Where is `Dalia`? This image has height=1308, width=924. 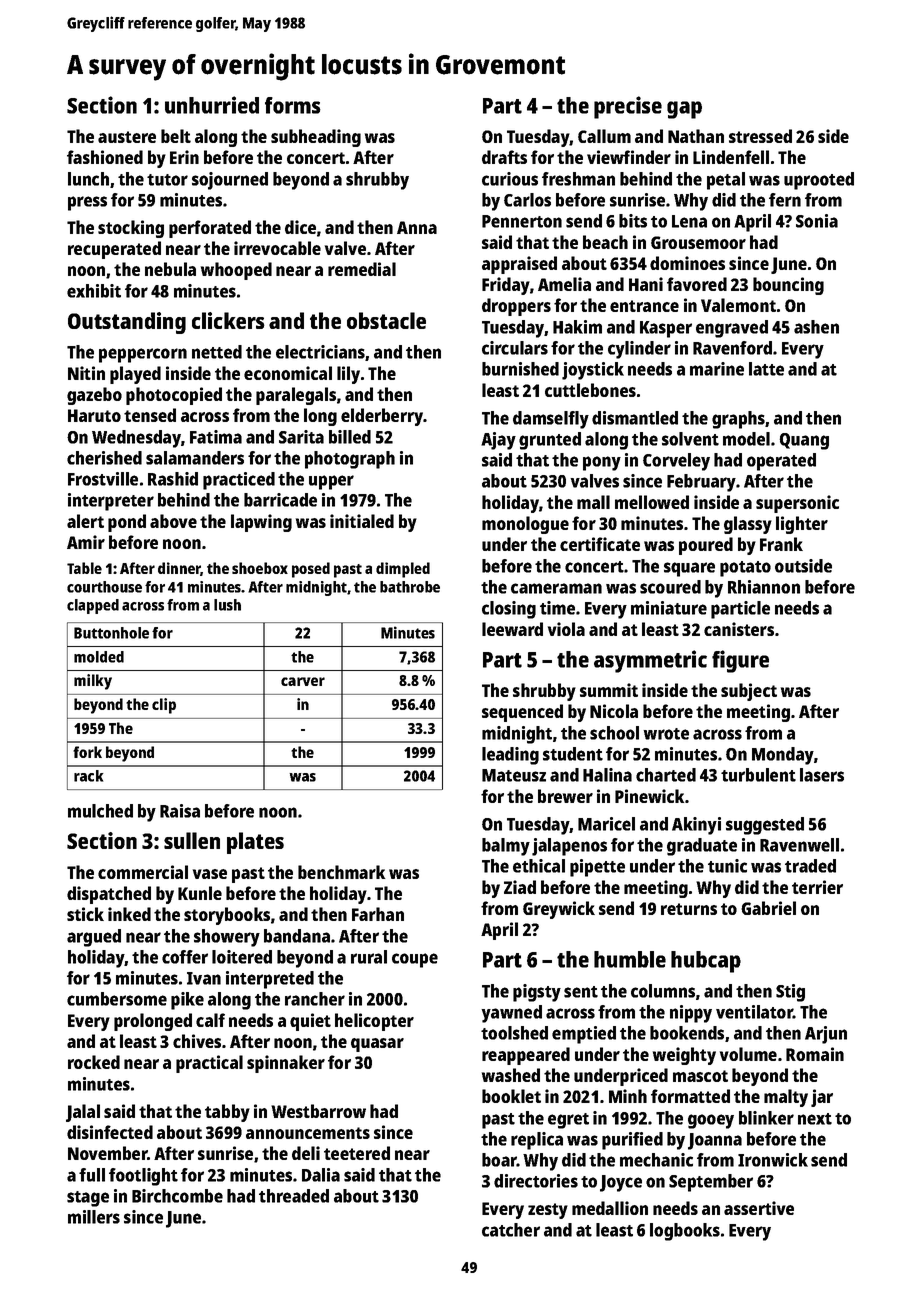
Dalia is located at coordinates (321, 1175).
